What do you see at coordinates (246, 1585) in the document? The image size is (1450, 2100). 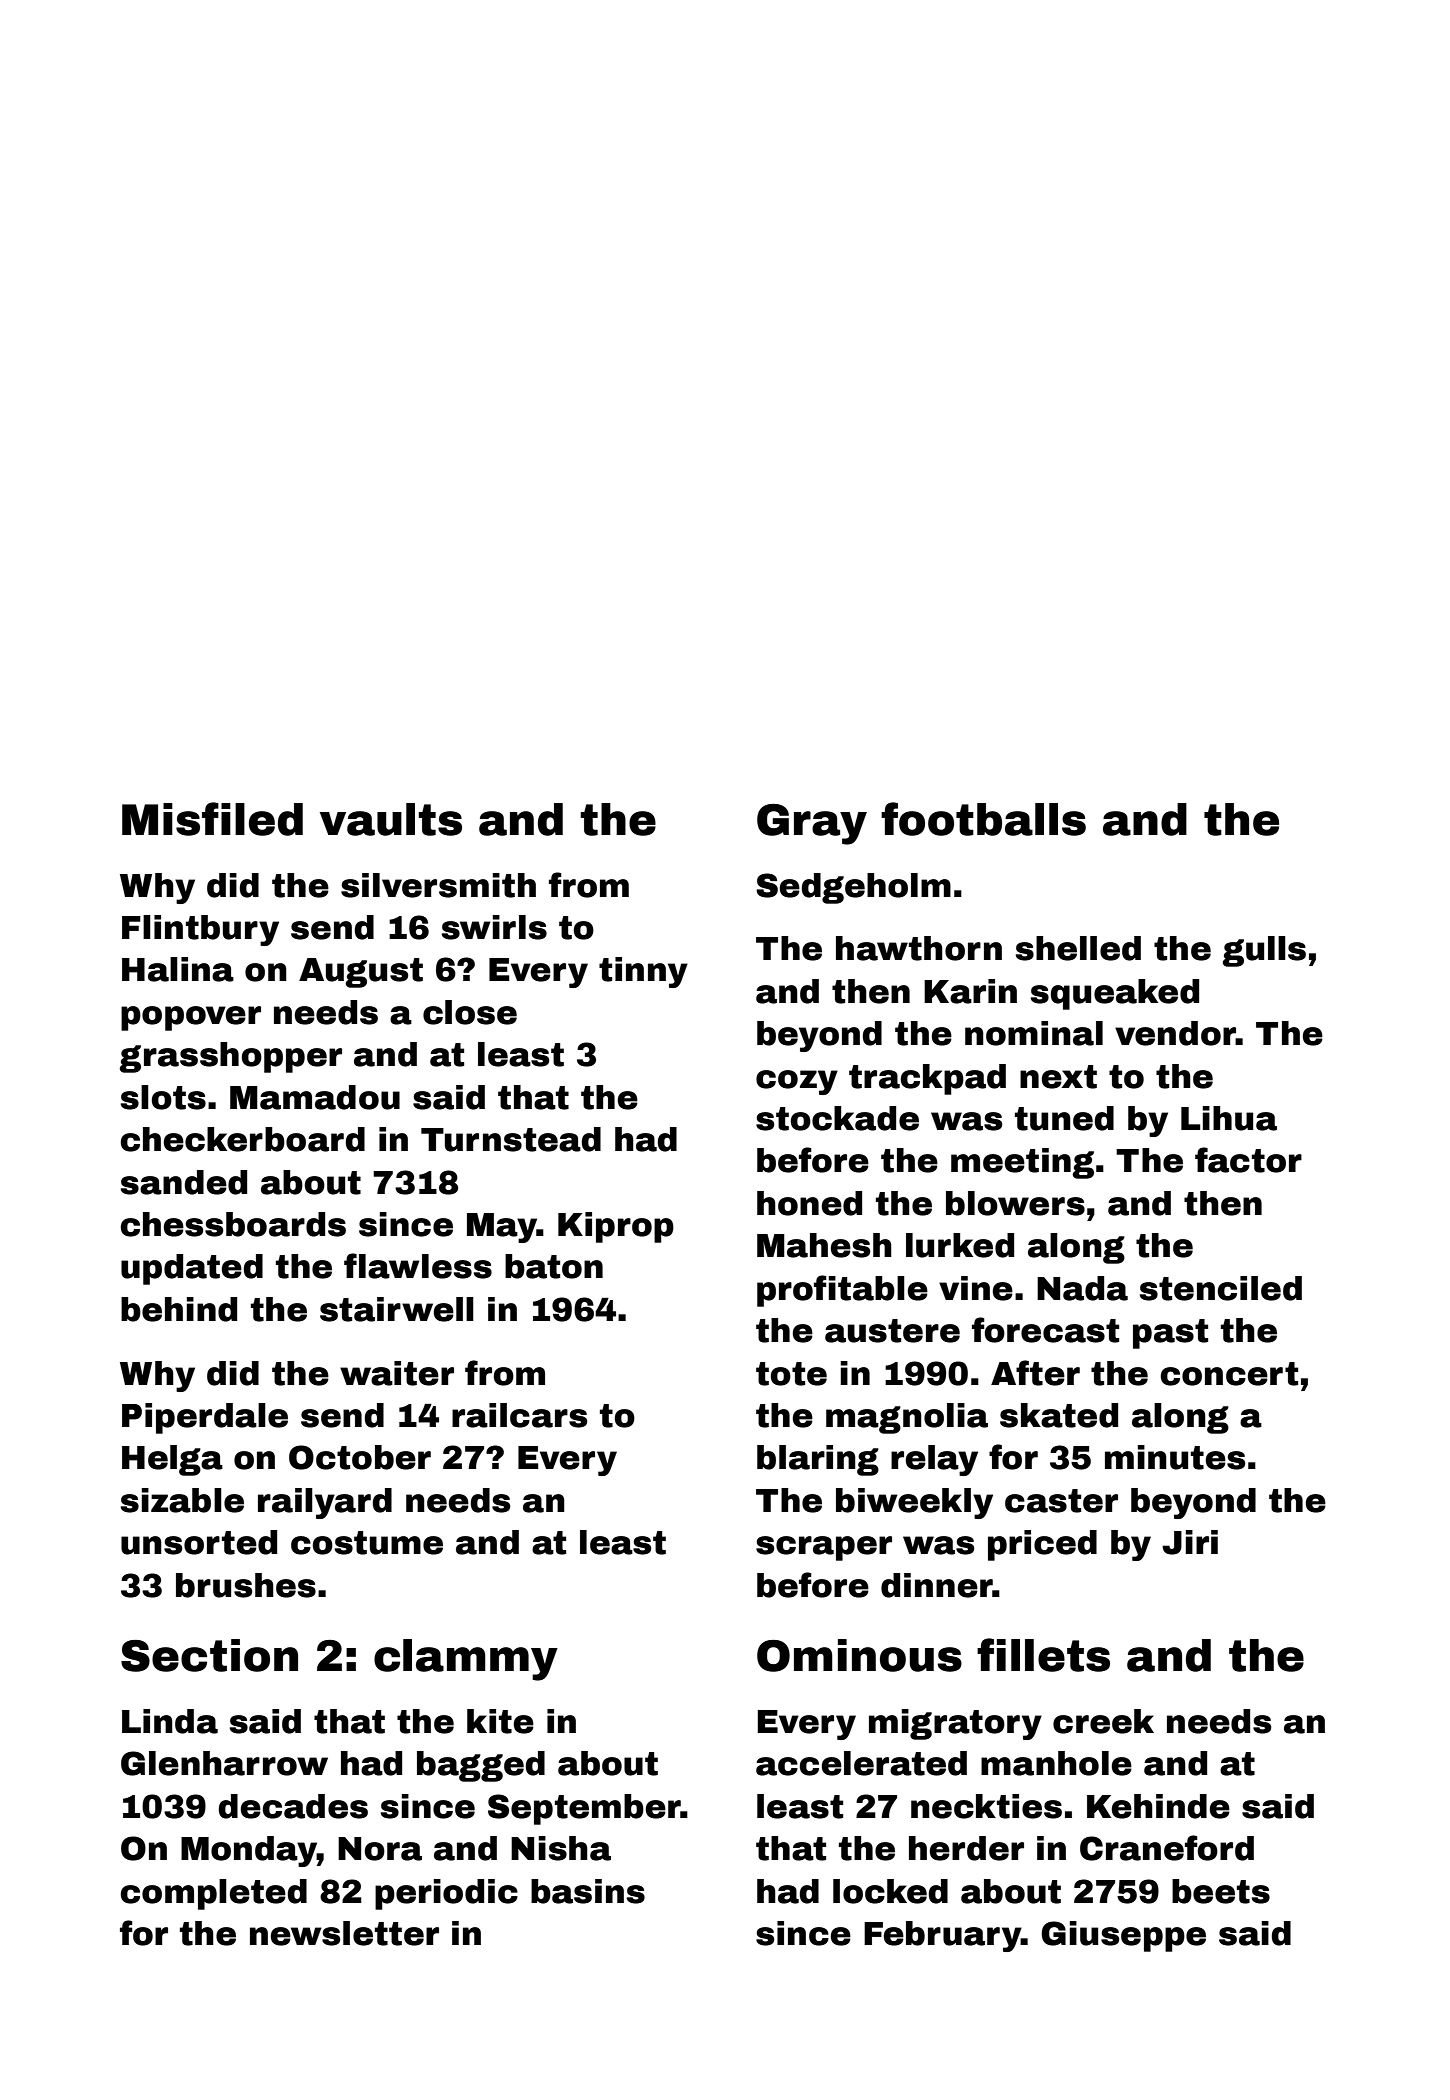 I see `brushes` at bounding box center [246, 1585].
